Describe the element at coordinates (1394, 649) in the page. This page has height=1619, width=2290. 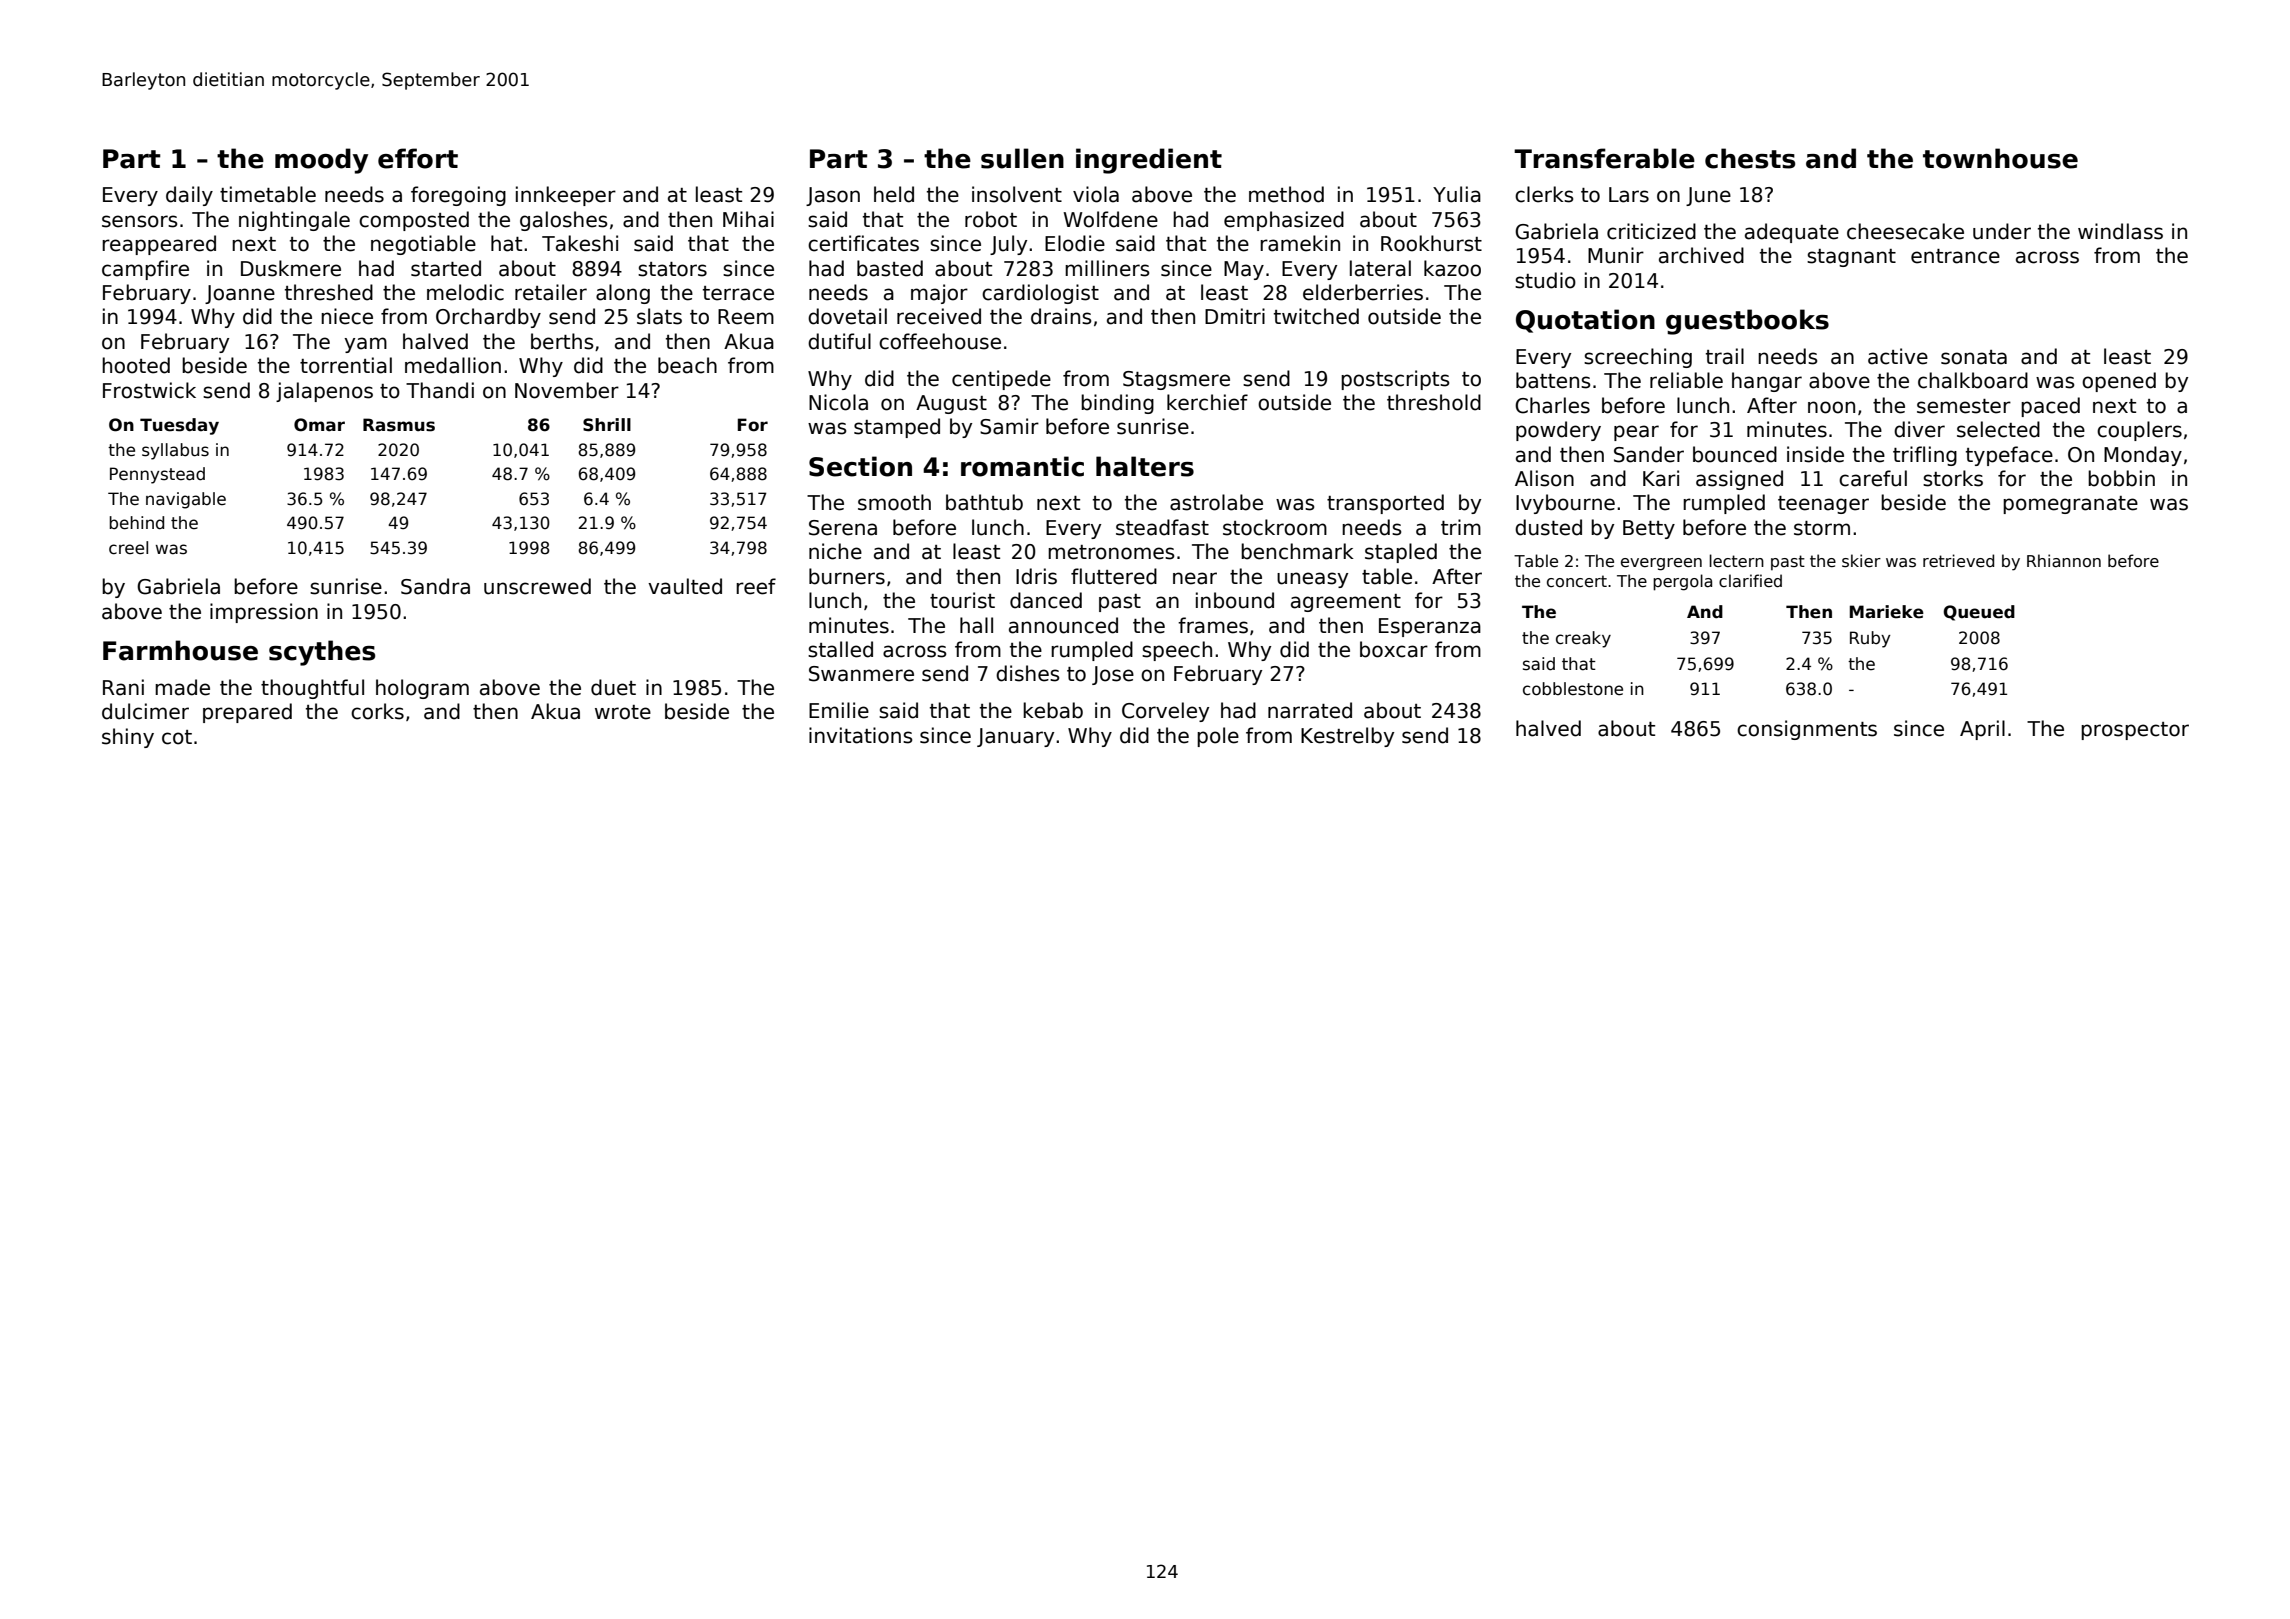
I see `boxcar` at that location.
